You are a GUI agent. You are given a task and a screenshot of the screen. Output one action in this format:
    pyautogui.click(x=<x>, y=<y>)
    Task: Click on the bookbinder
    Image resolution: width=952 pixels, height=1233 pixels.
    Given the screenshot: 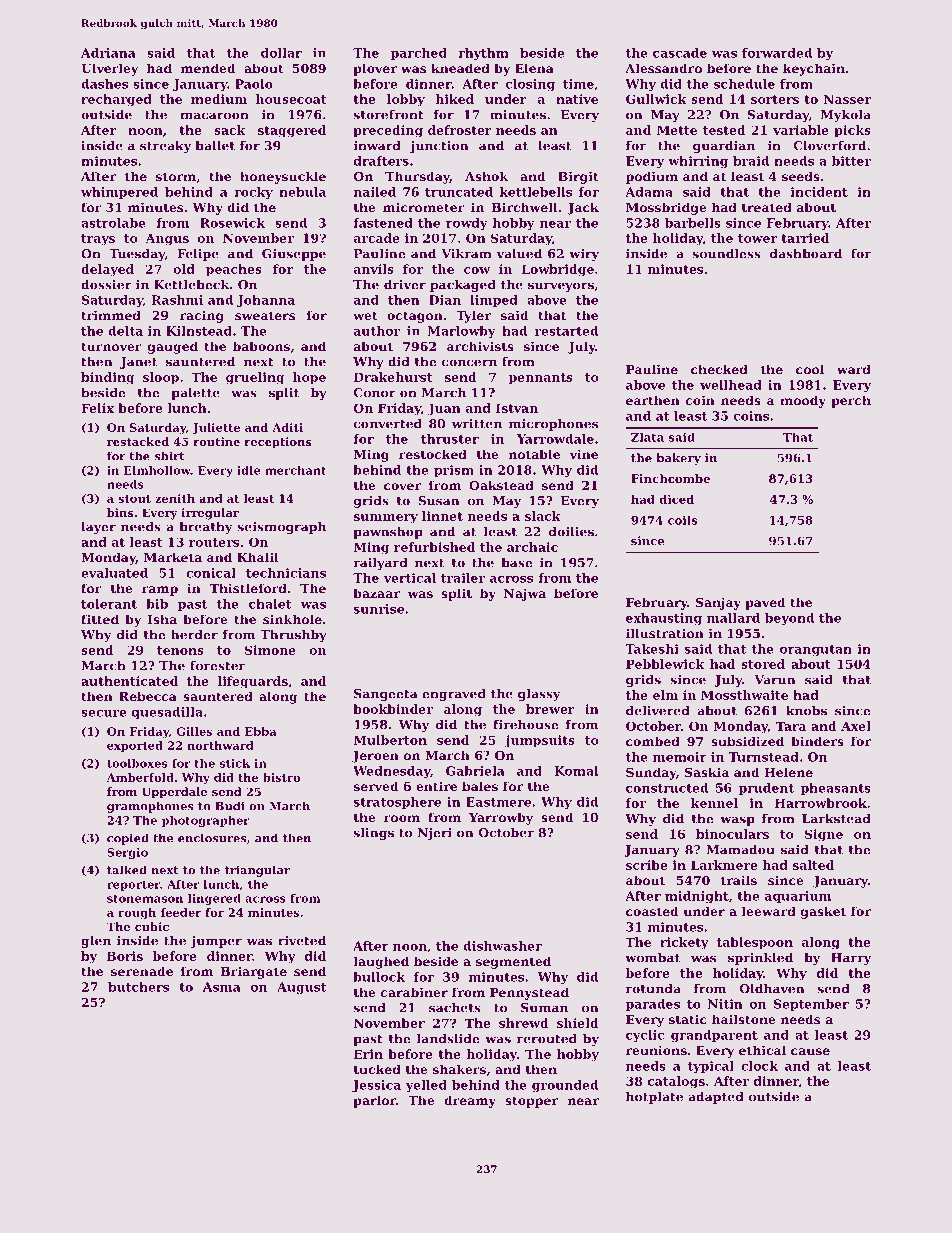 What is the action you would take?
    pyautogui.click(x=393, y=709)
